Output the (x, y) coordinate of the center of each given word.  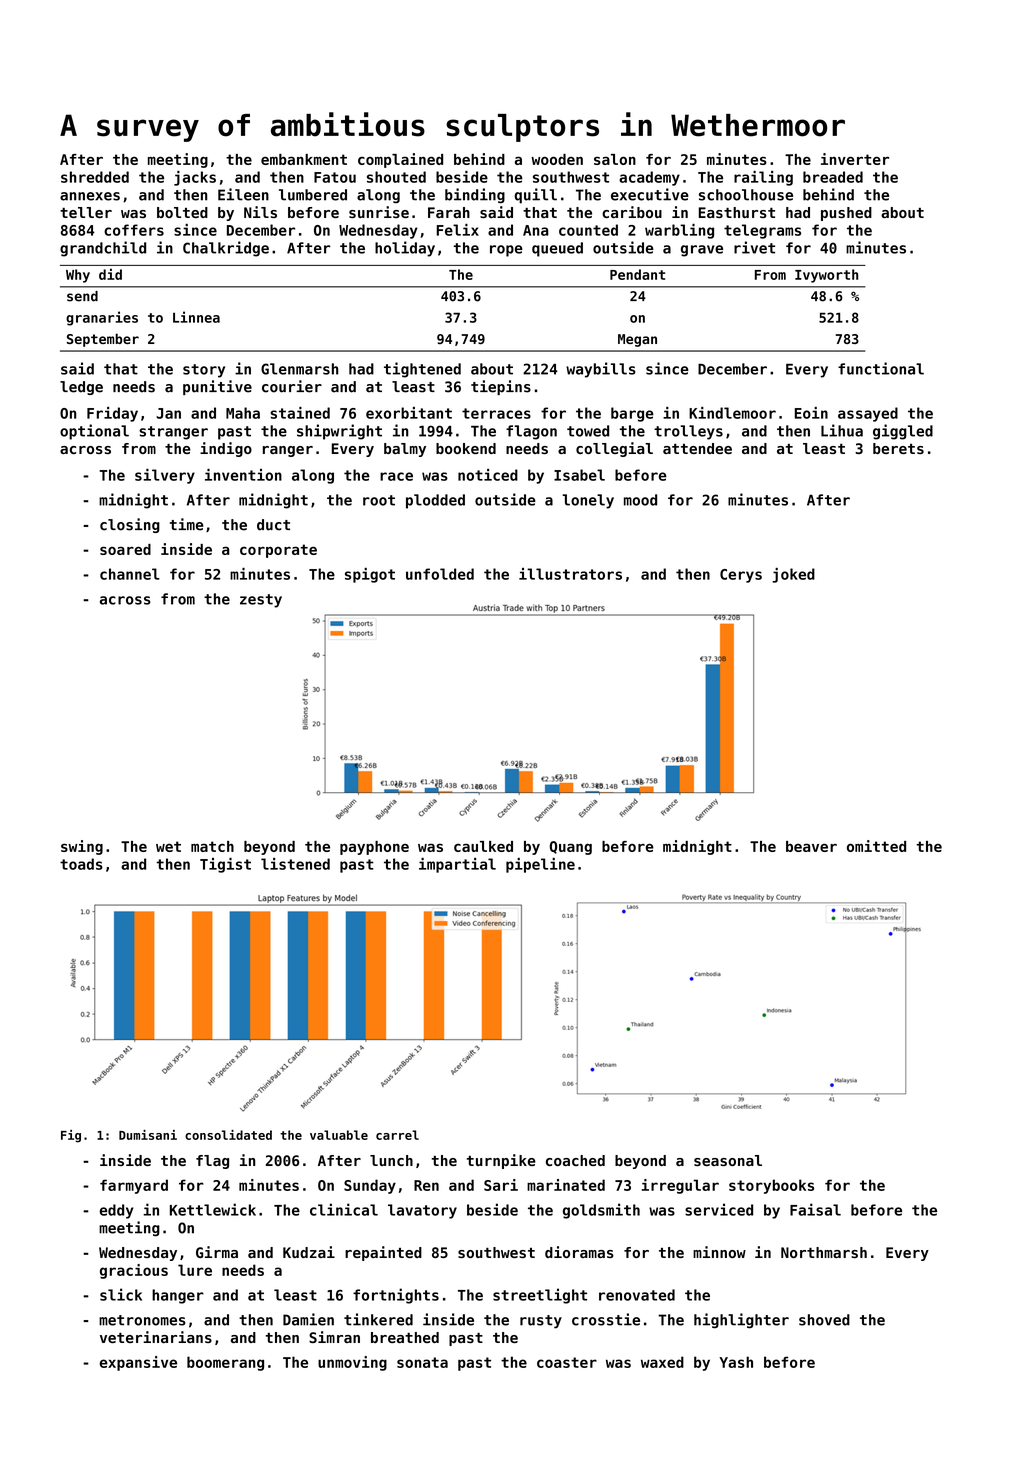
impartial (457, 865)
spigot (370, 575)
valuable (339, 1135)
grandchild (103, 249)
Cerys (741, 576)
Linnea (196, 317)
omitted (876, 846)
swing (82, 847)
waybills (601, 370)
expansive (138, 1363)
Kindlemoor (732, 413)
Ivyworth (826, 276)
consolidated (228, 1135)
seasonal (728, 1160)
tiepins (501, 387)
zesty (261, 601)
